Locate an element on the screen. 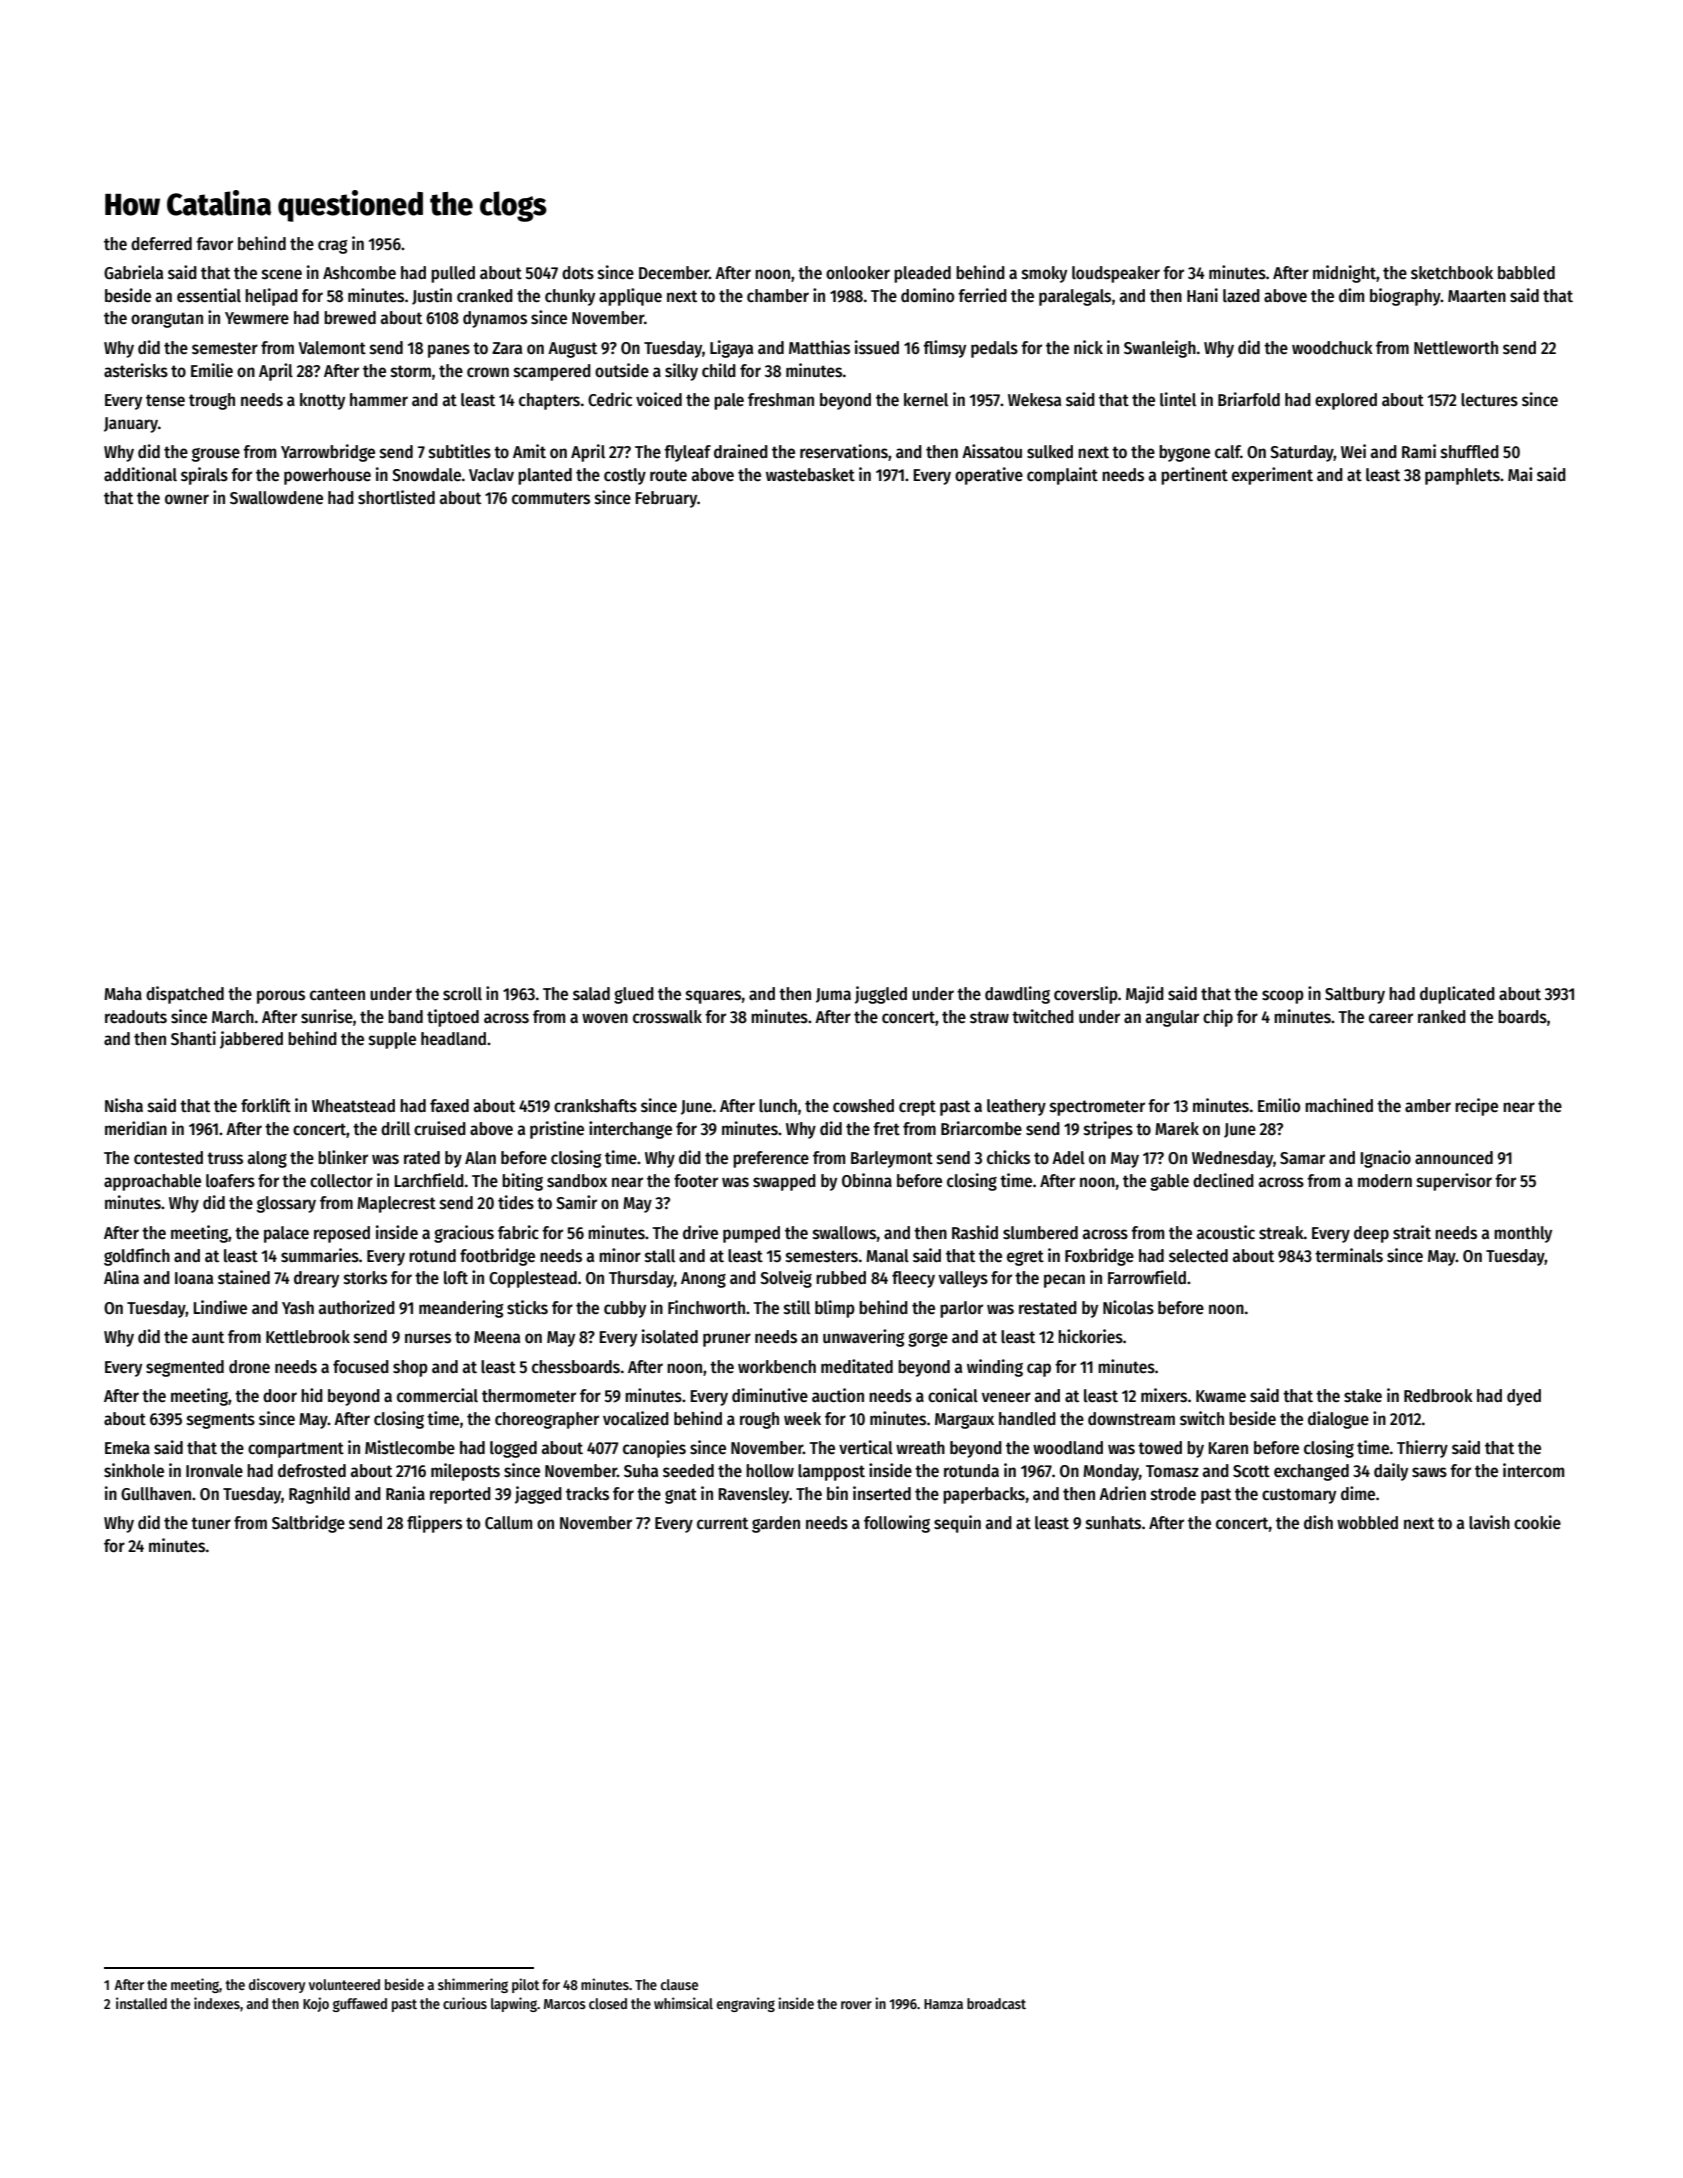  panes is located at coordinates (449, 351).
